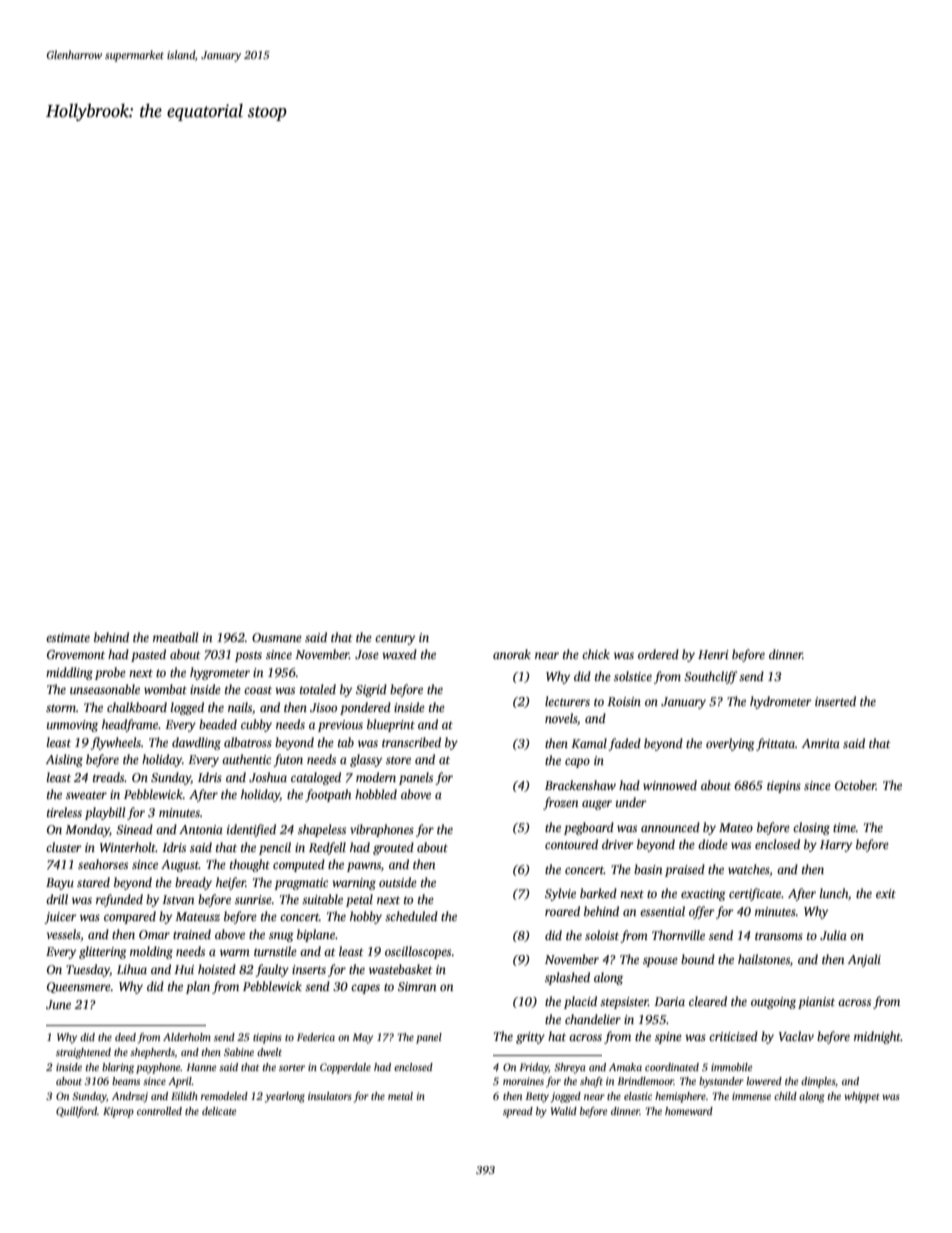  I want to click on delicate, so click(219, 1111).
